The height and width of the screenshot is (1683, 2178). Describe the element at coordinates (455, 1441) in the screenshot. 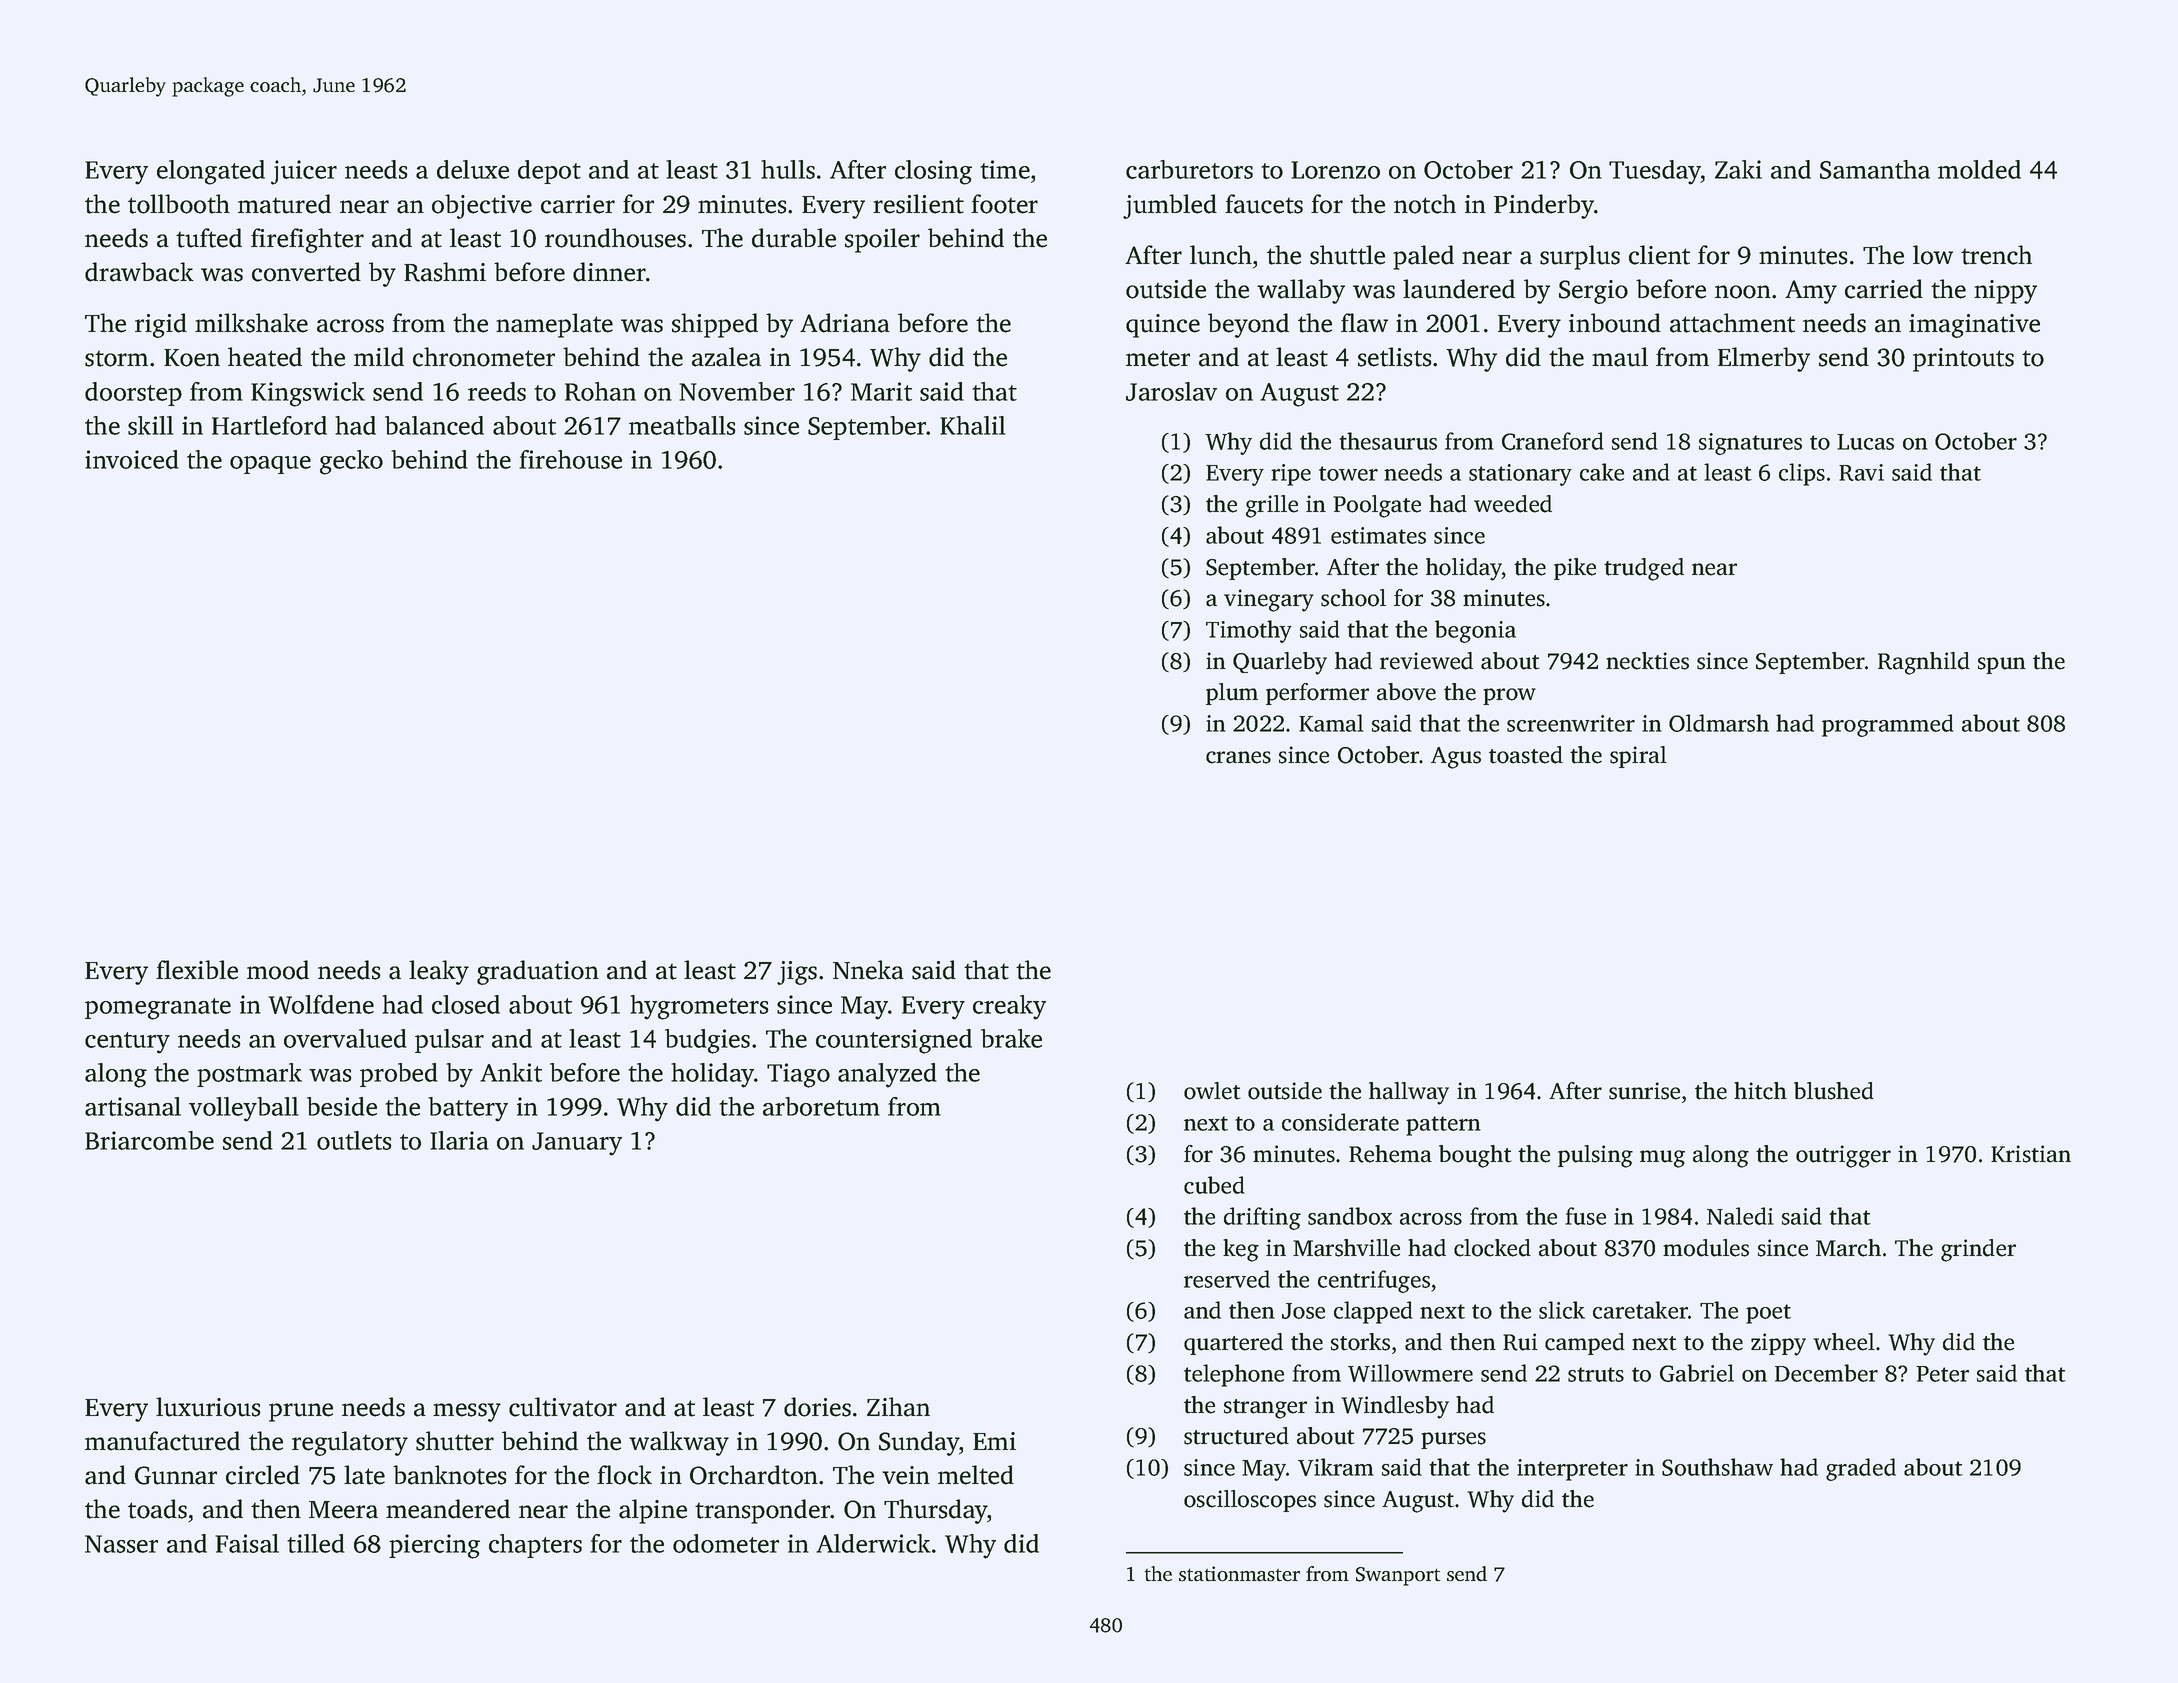

I see `shutter` at that location.
